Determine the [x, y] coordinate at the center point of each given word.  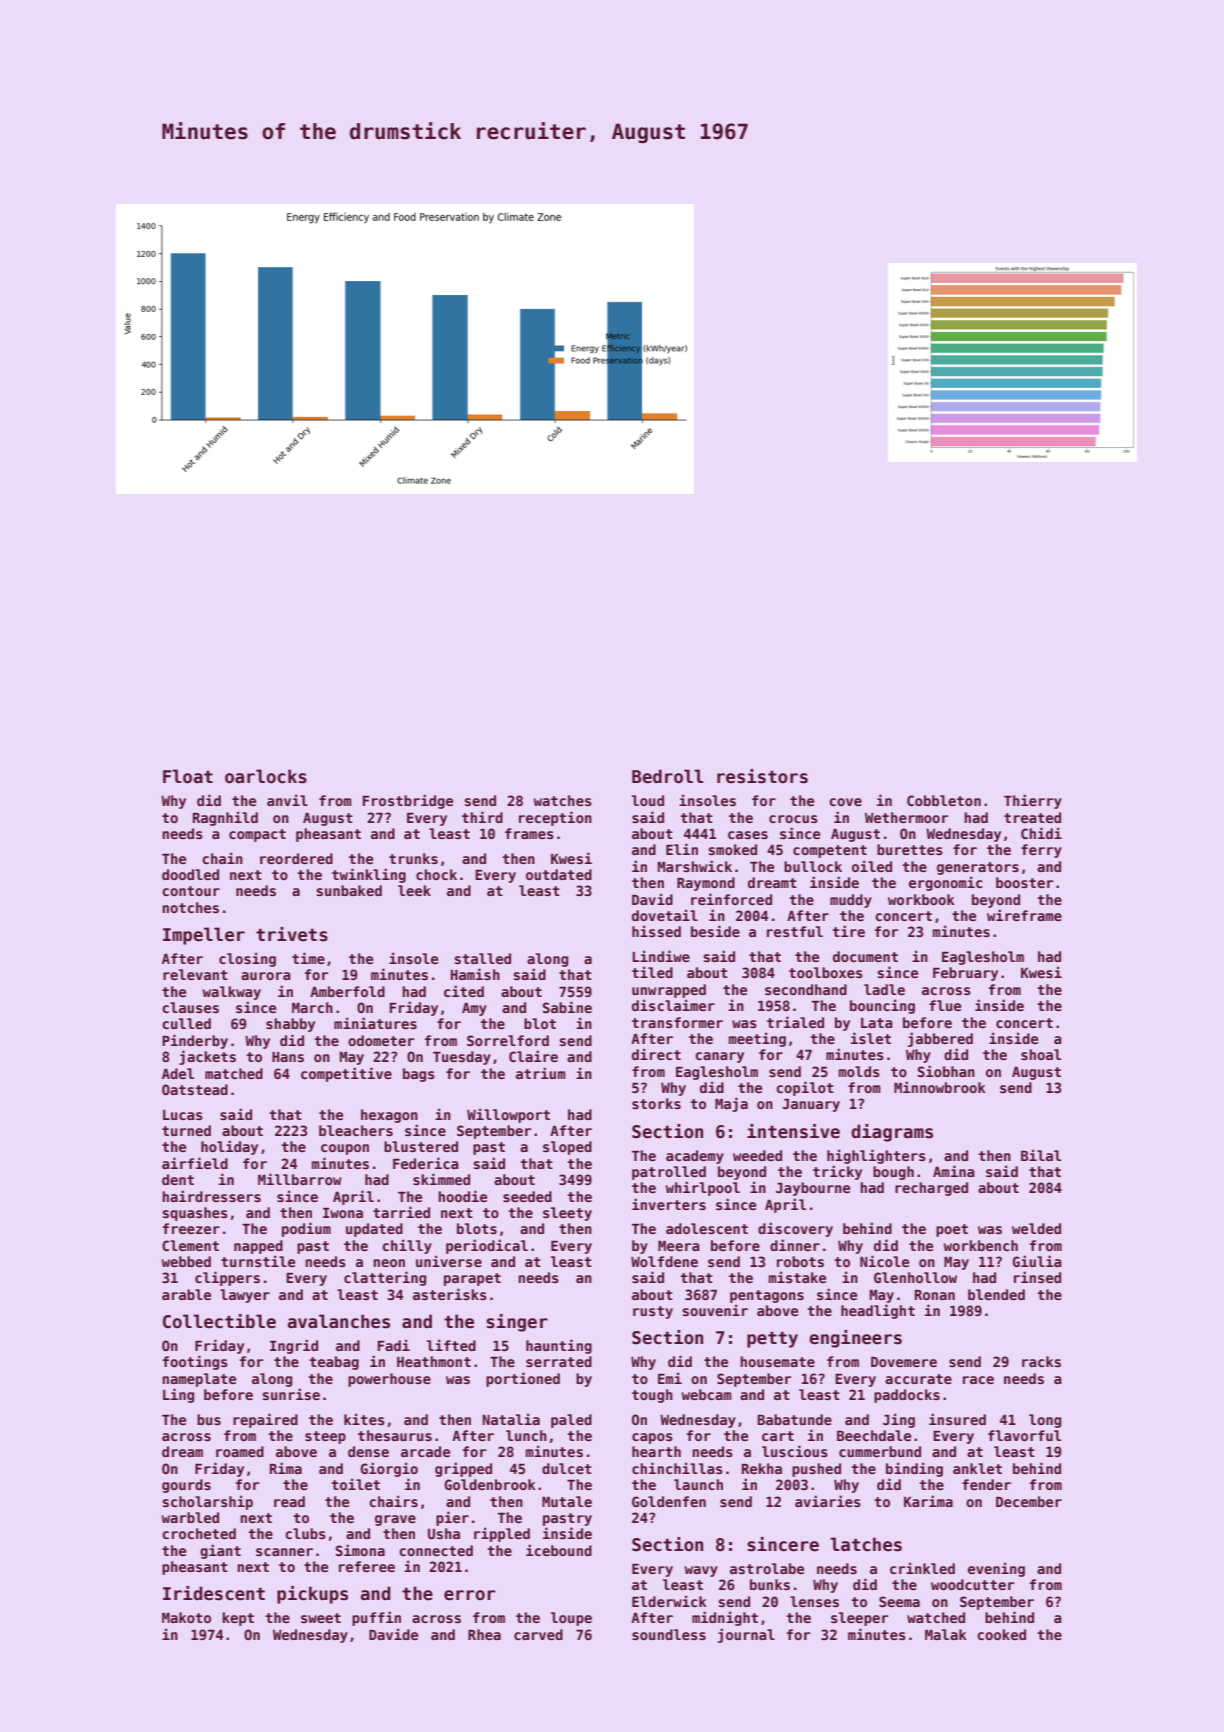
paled [571, 1421]
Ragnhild [225, 818]
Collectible [219, 1321]
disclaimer [673, 1005]
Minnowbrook [940, 1087]
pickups [312, 1595]
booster [1024, 882]
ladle [884, 989]
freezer [191, 1228]
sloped [567, 1148]
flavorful [1024, 1435]
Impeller [204, 936]
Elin [682, 849]
